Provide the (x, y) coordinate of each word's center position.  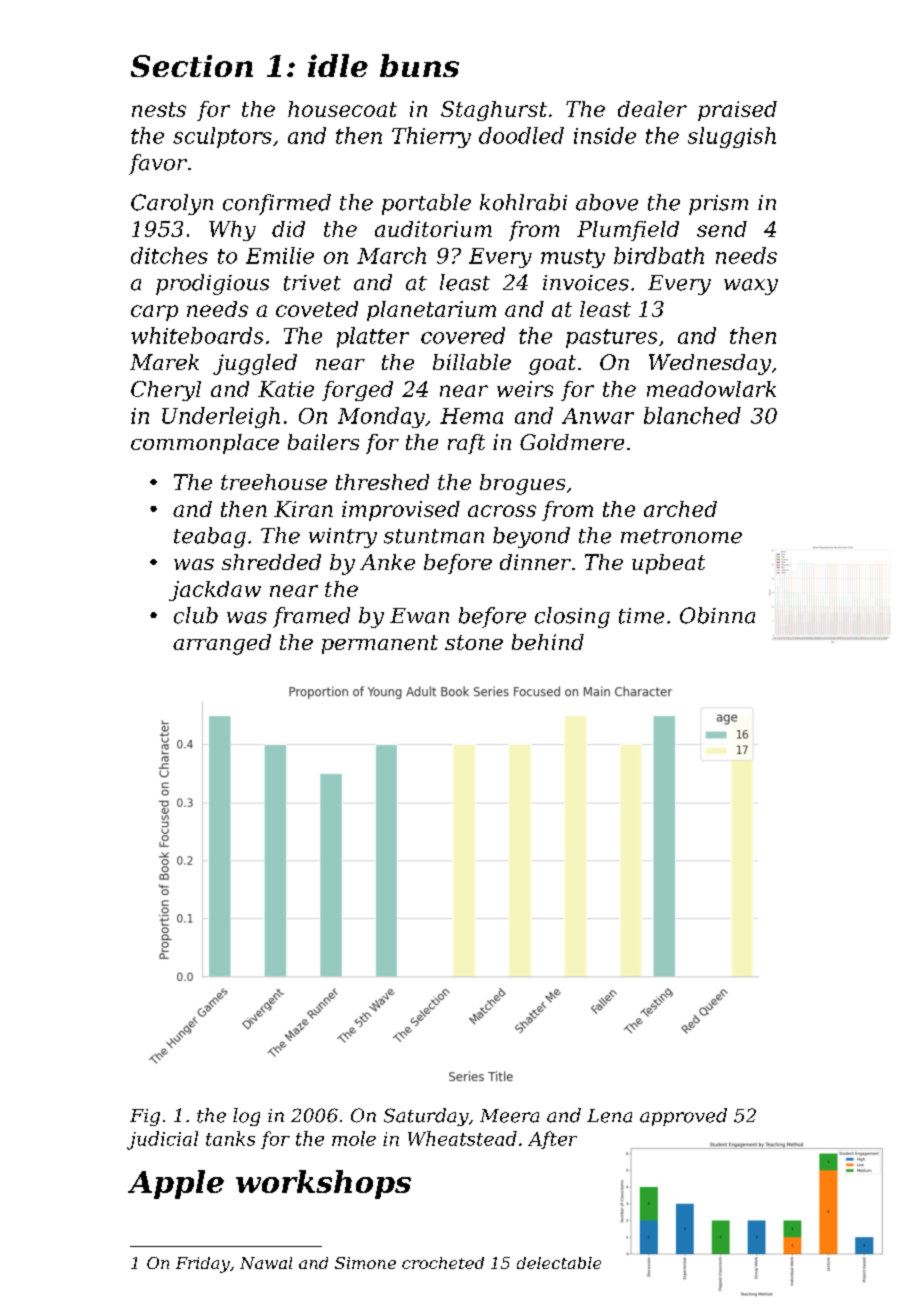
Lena (609, 1116)
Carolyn (172, 204)
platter (373, 337)
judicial (162, 1140)
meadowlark (711, 389)
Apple (176, 1184)
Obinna (717, 615)
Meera (509, 1116)
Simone (365, 1263)
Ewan (419, 616)
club (196, 615)
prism (718, 205)
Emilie (280, 255)
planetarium (431, 311)
